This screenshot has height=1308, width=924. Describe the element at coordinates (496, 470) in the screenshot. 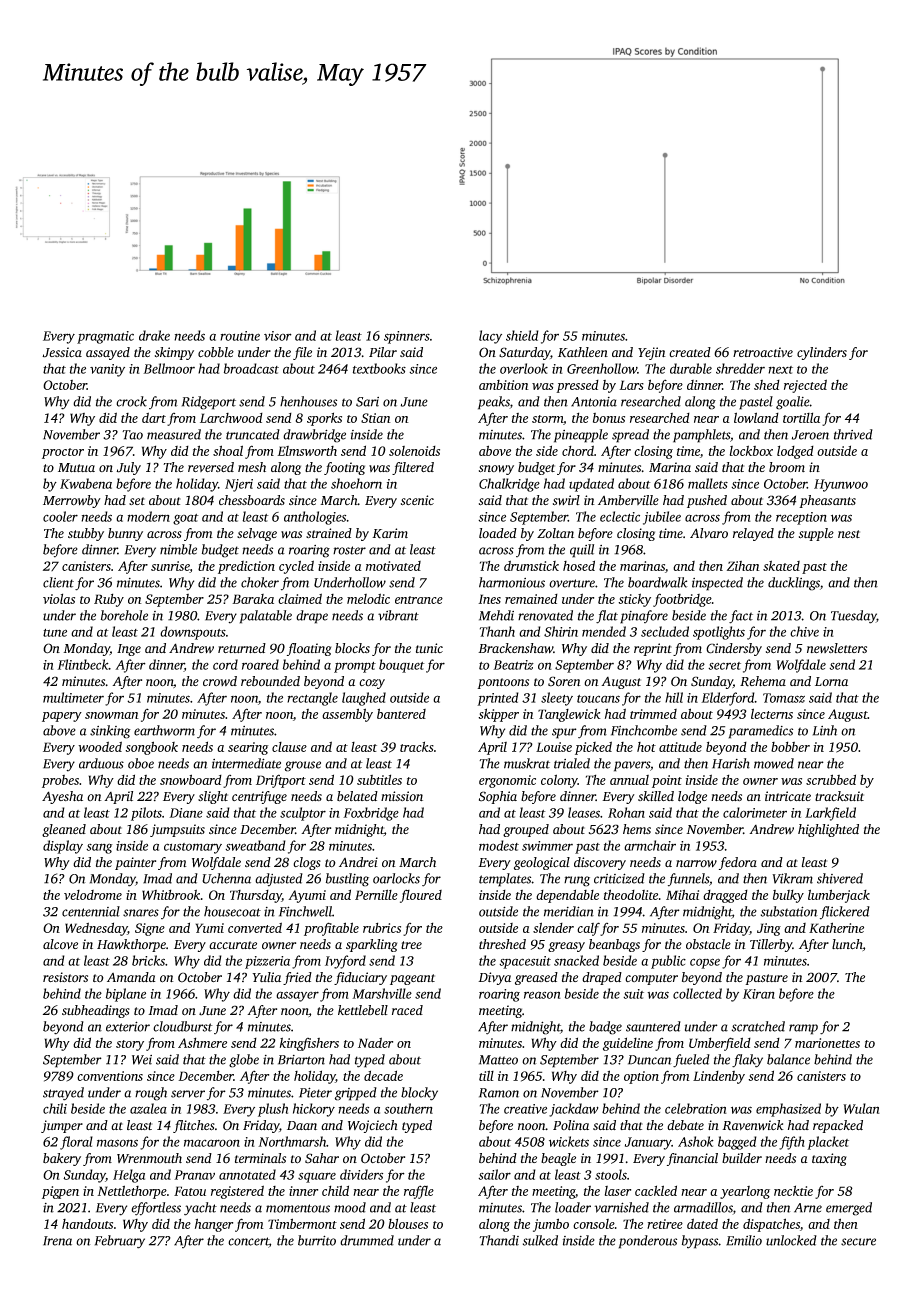

I see `snowy` at that location.
